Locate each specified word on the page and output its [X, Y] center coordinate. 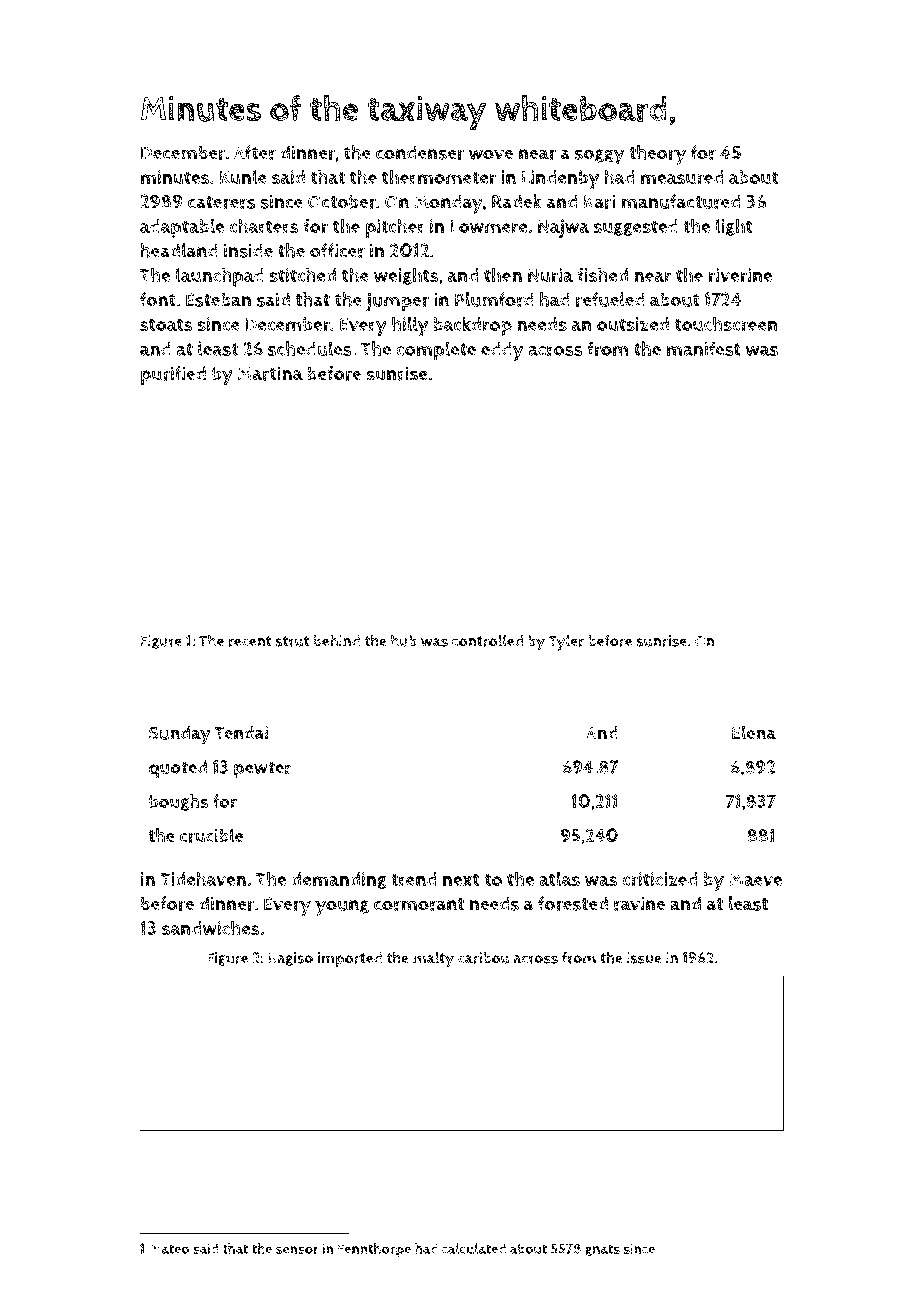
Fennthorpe [374, 1250]
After [255, 152]
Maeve [755, 879]
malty [433, 959]
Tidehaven [203, 878]
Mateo [170, 1249]
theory [657, 155]
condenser [420, 152]
